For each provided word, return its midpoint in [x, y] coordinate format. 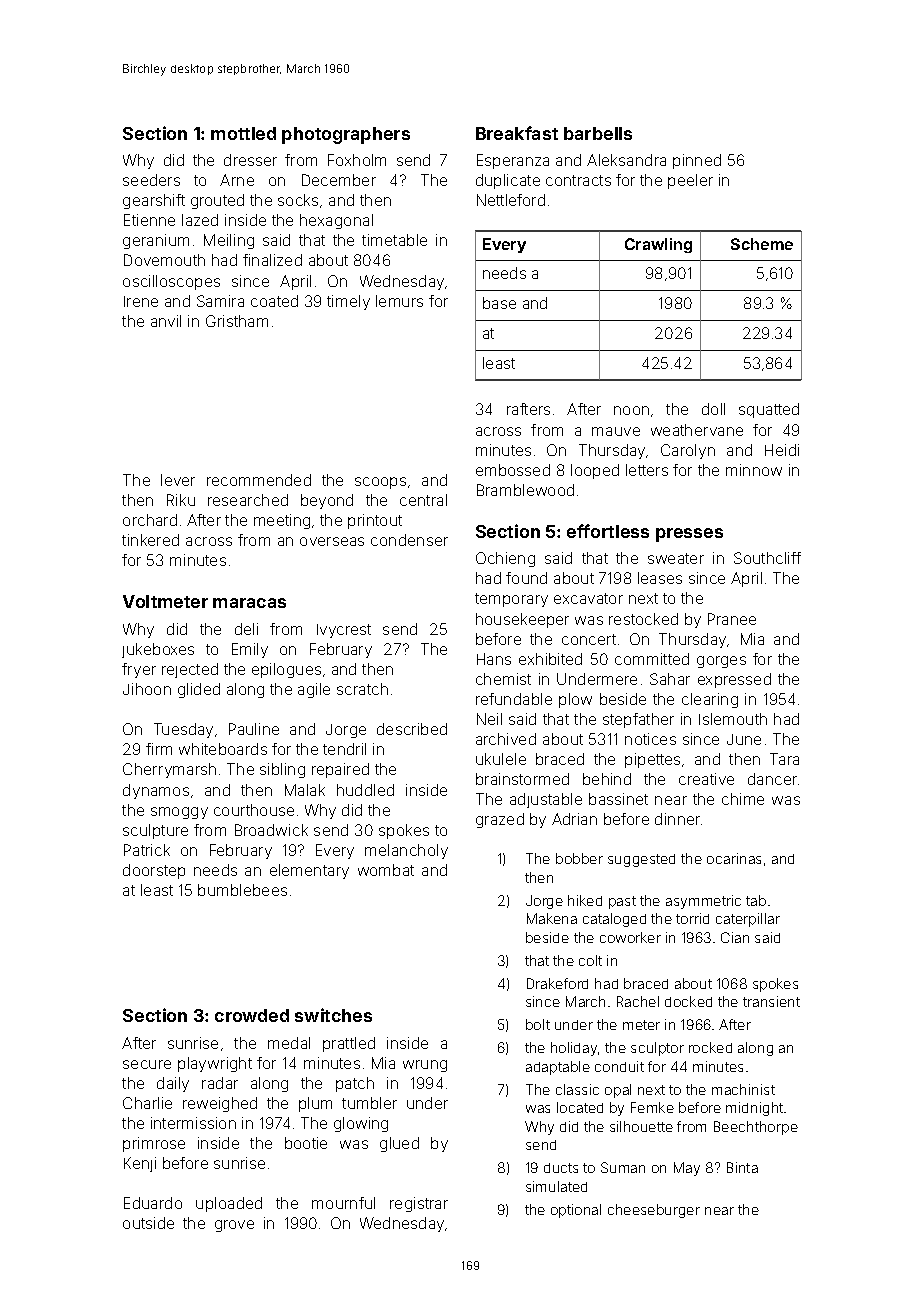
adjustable [546, 800]
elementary [309, 871]
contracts [578, 180]
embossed [513, 470]
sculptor [657, 1049]
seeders [151, 180]
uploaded [229, 1204]
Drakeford [557, 983]
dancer [772, 779]
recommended [259, 480]
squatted [769, 410]
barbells [598, 133]
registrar [419, 1204]
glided [199, 690]
